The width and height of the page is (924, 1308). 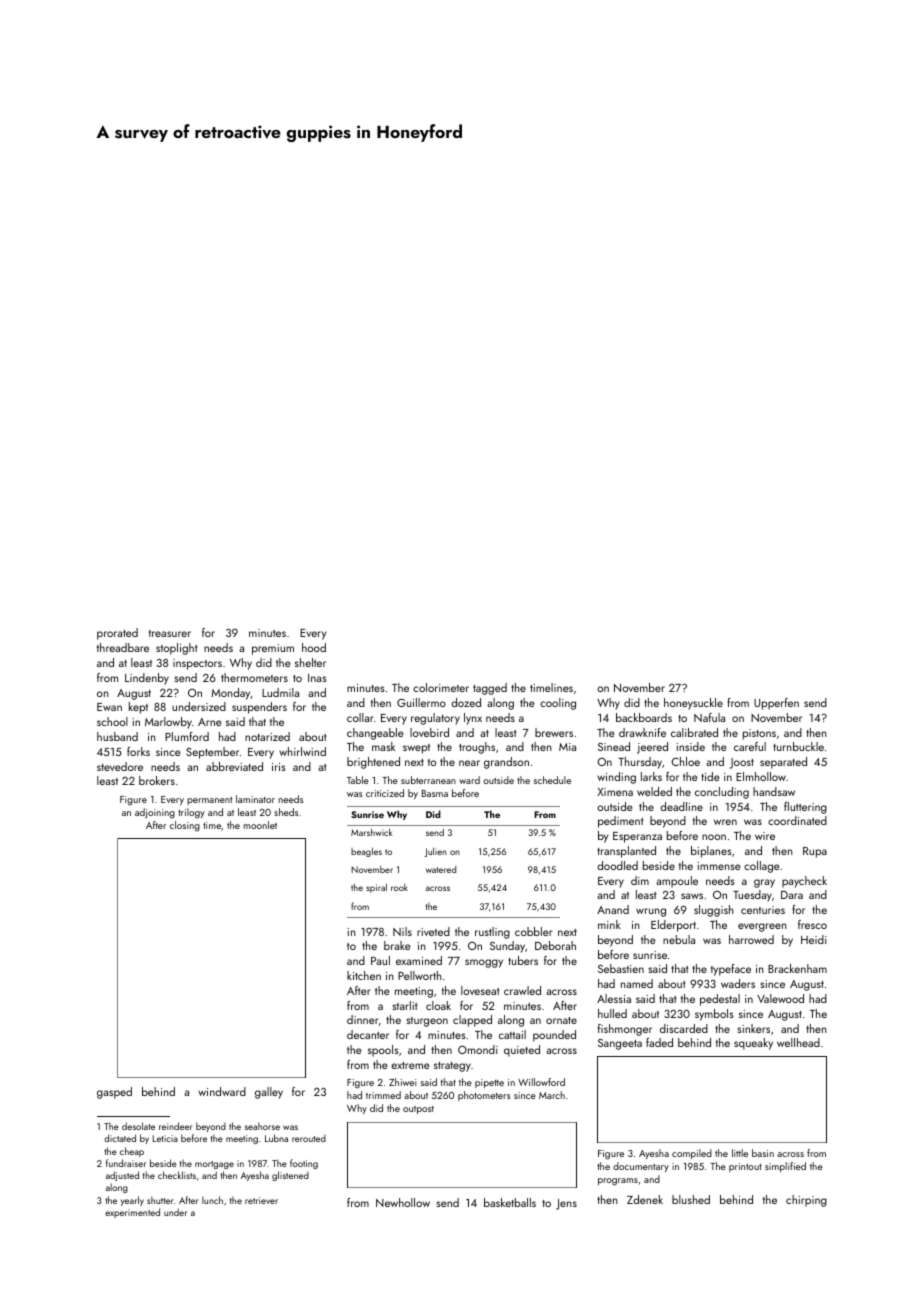 What do you see at coordinates (122, 1176) in the page?
I see `adjusted` at bounding box center [122, 1176].
